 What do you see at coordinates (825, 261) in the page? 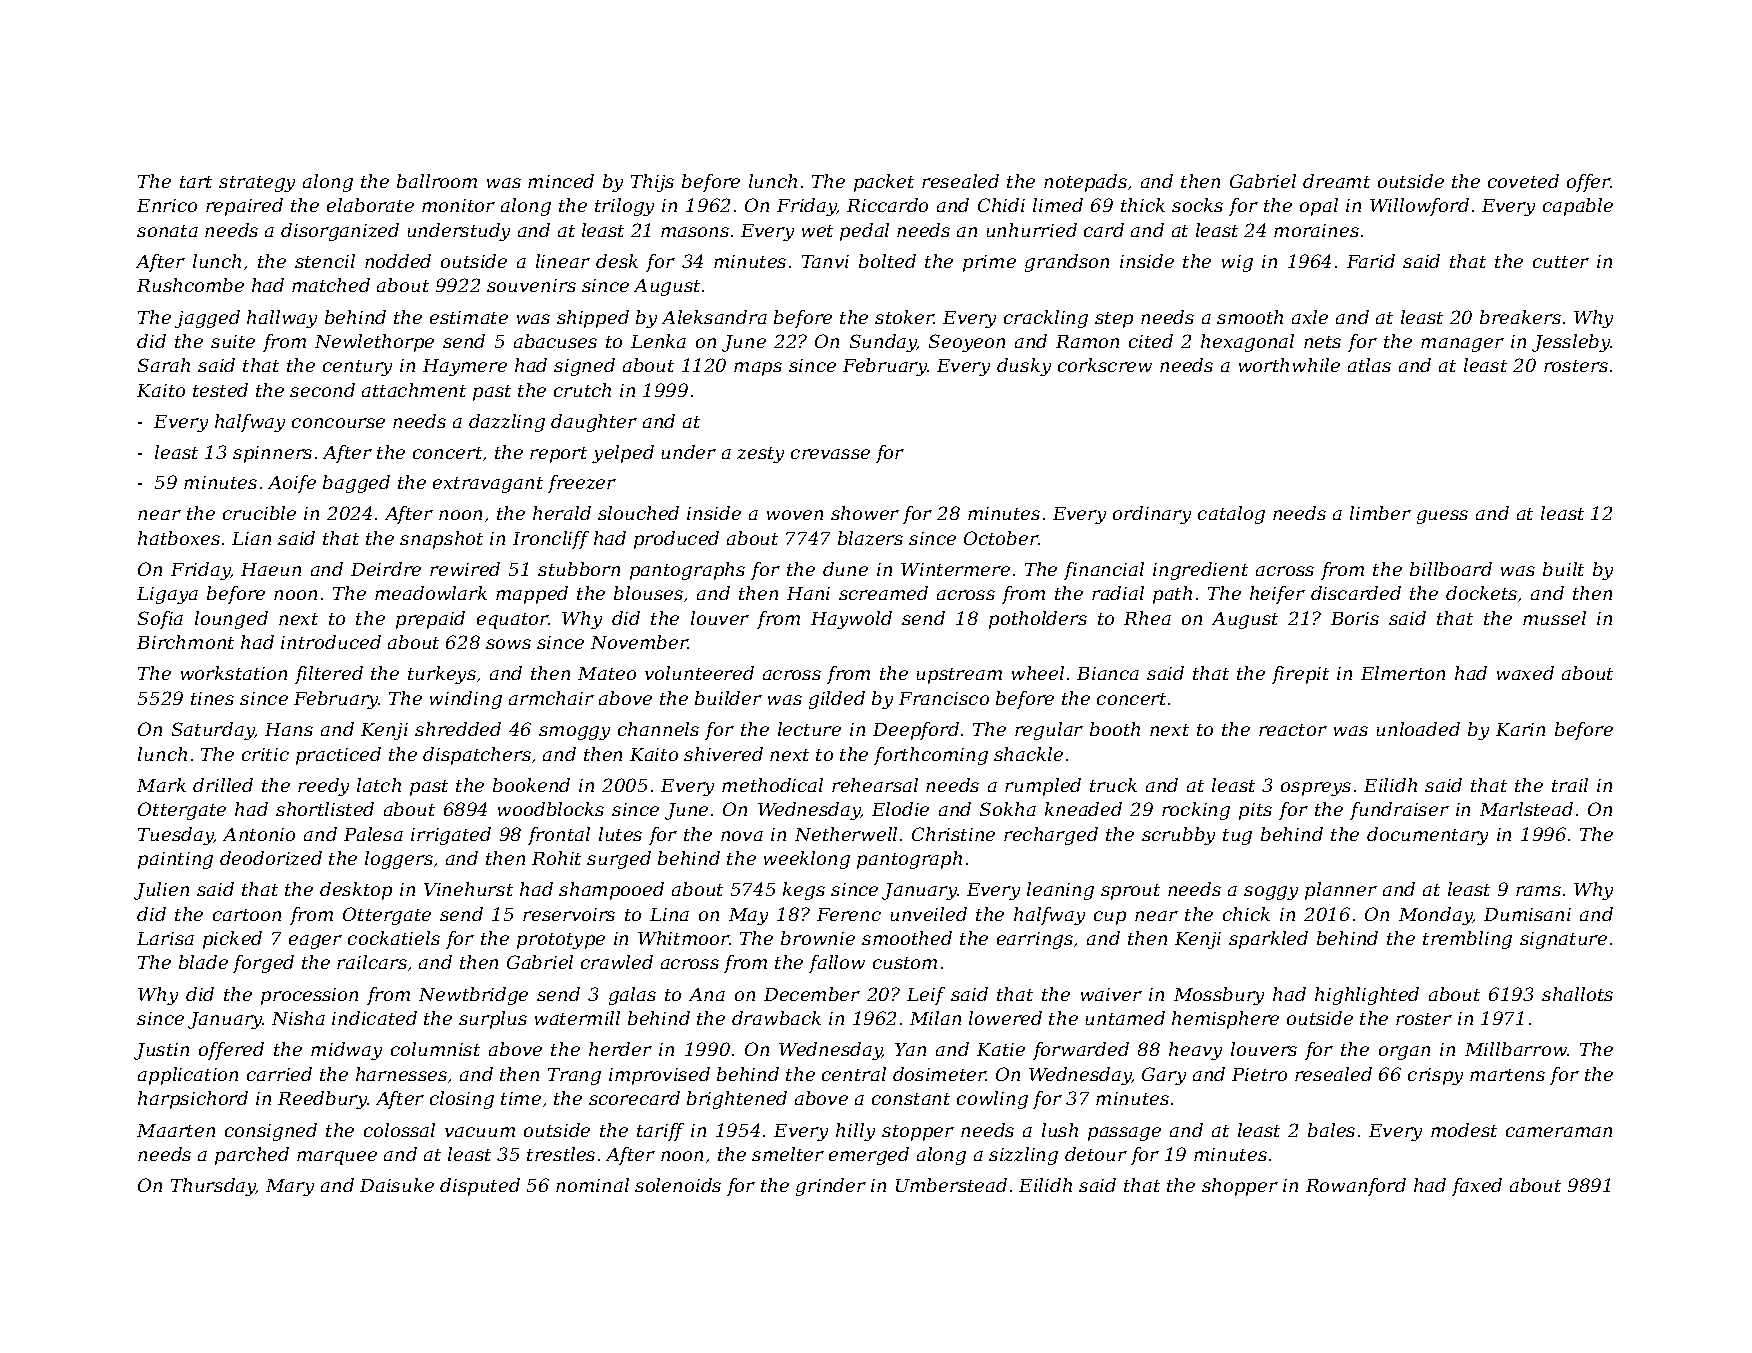
I see `Tanvi` at bounding box center [825, 261].
